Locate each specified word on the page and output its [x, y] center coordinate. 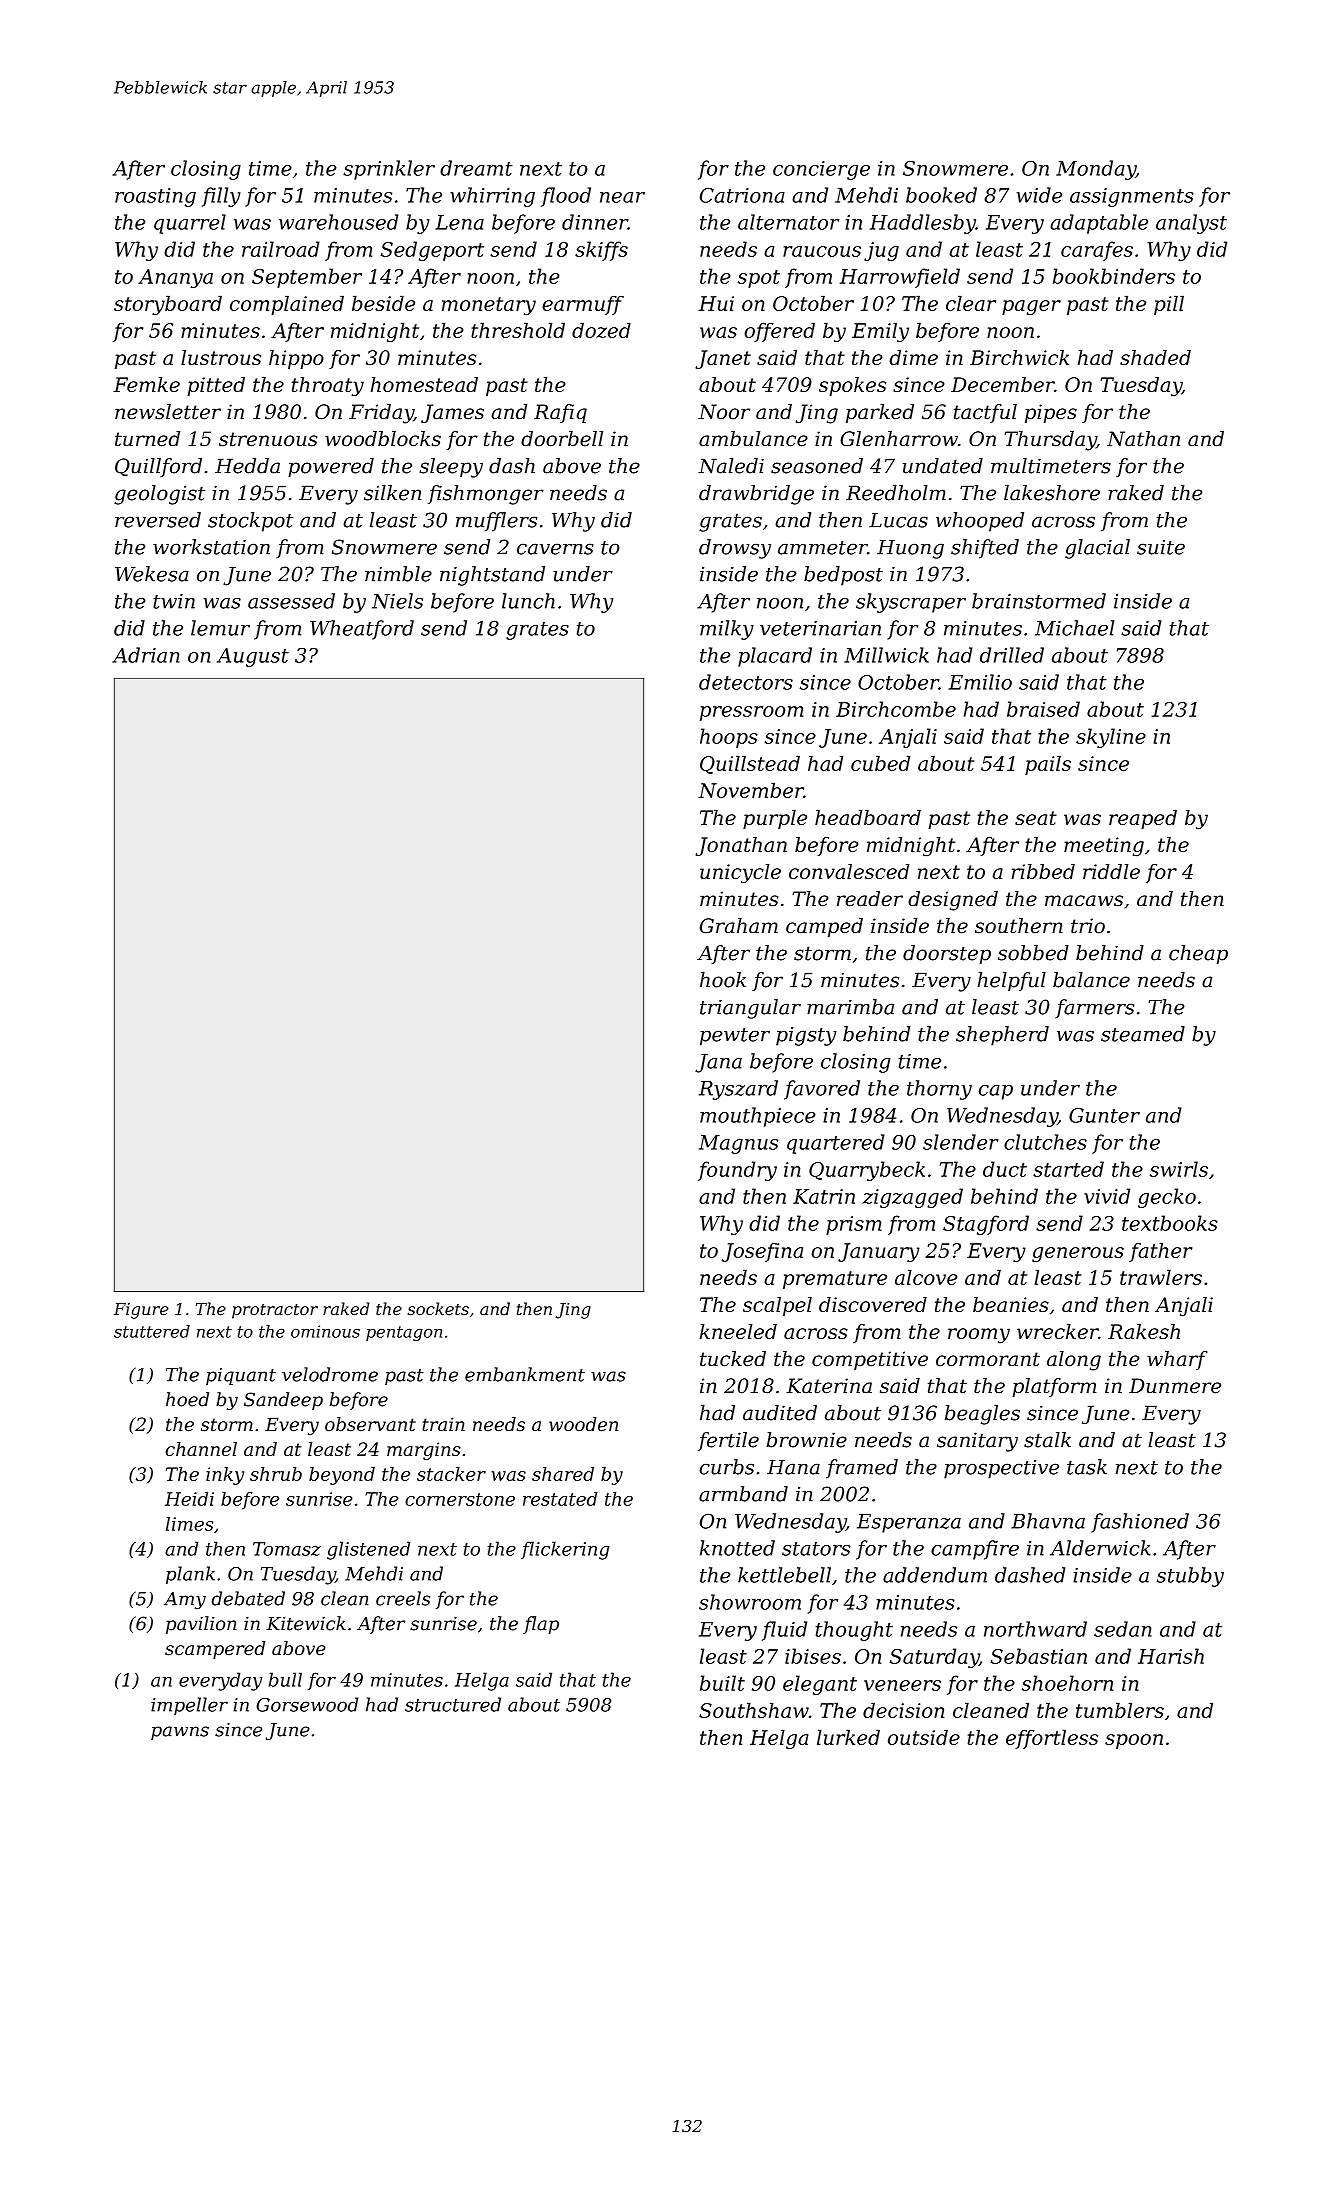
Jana [718, 1063]
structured [453, 1704]
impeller [189, 1706]
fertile [728, 1441]
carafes [1097, 251]
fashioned [1140, 1523]
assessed [291, 601]
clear [971, 303]
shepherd [1002, 1036]
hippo [296, 359]
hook [723, 980]
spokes [852, 386]
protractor [275, 1311]
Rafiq [560, 413]
